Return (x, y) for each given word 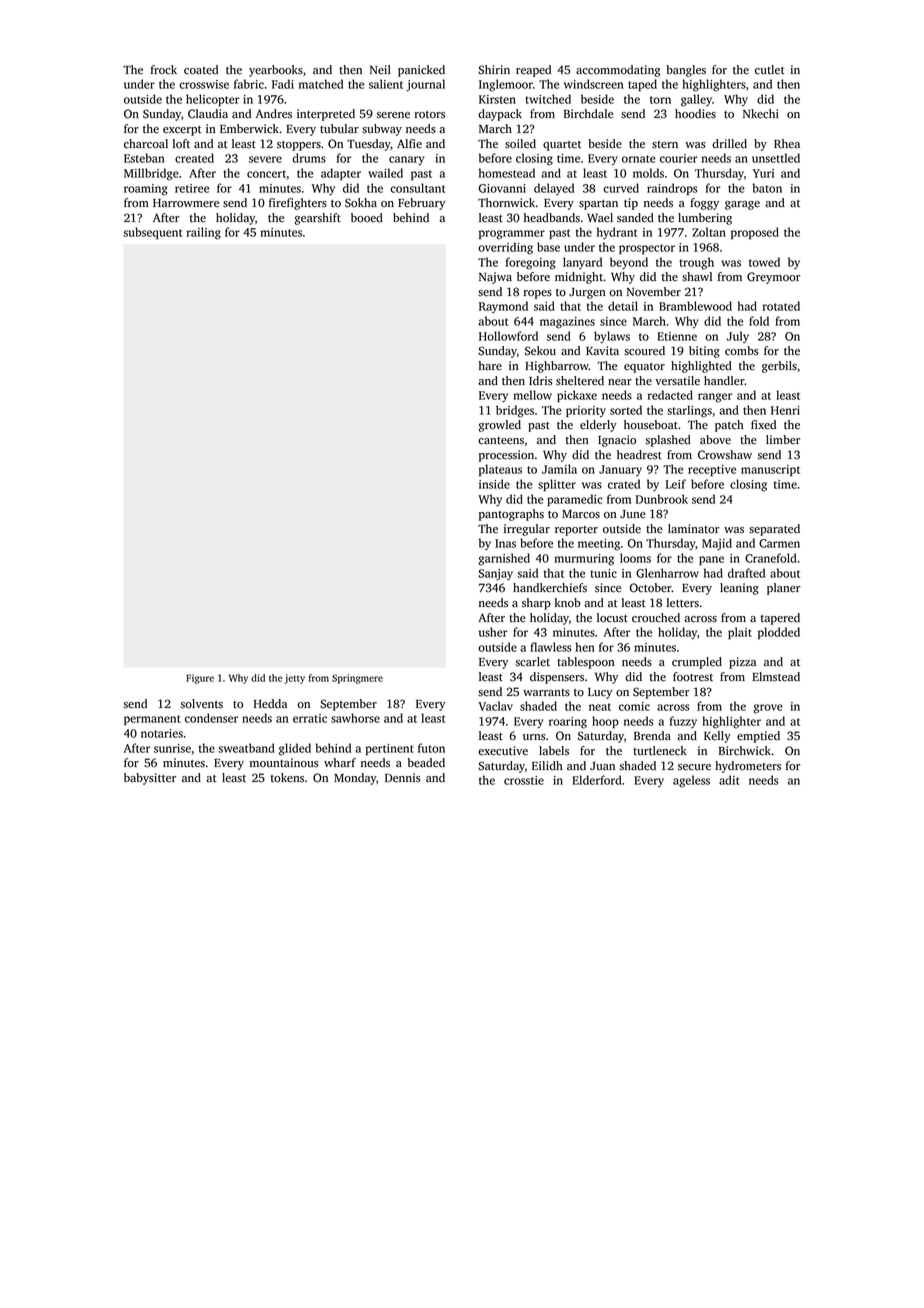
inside (494, 484)
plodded (779, 633)
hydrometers (748, 767)
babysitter (150, 779)
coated (201, 70)
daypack (500, 115)
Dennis (403, 778)
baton (767, 188)
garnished (504, 559)
